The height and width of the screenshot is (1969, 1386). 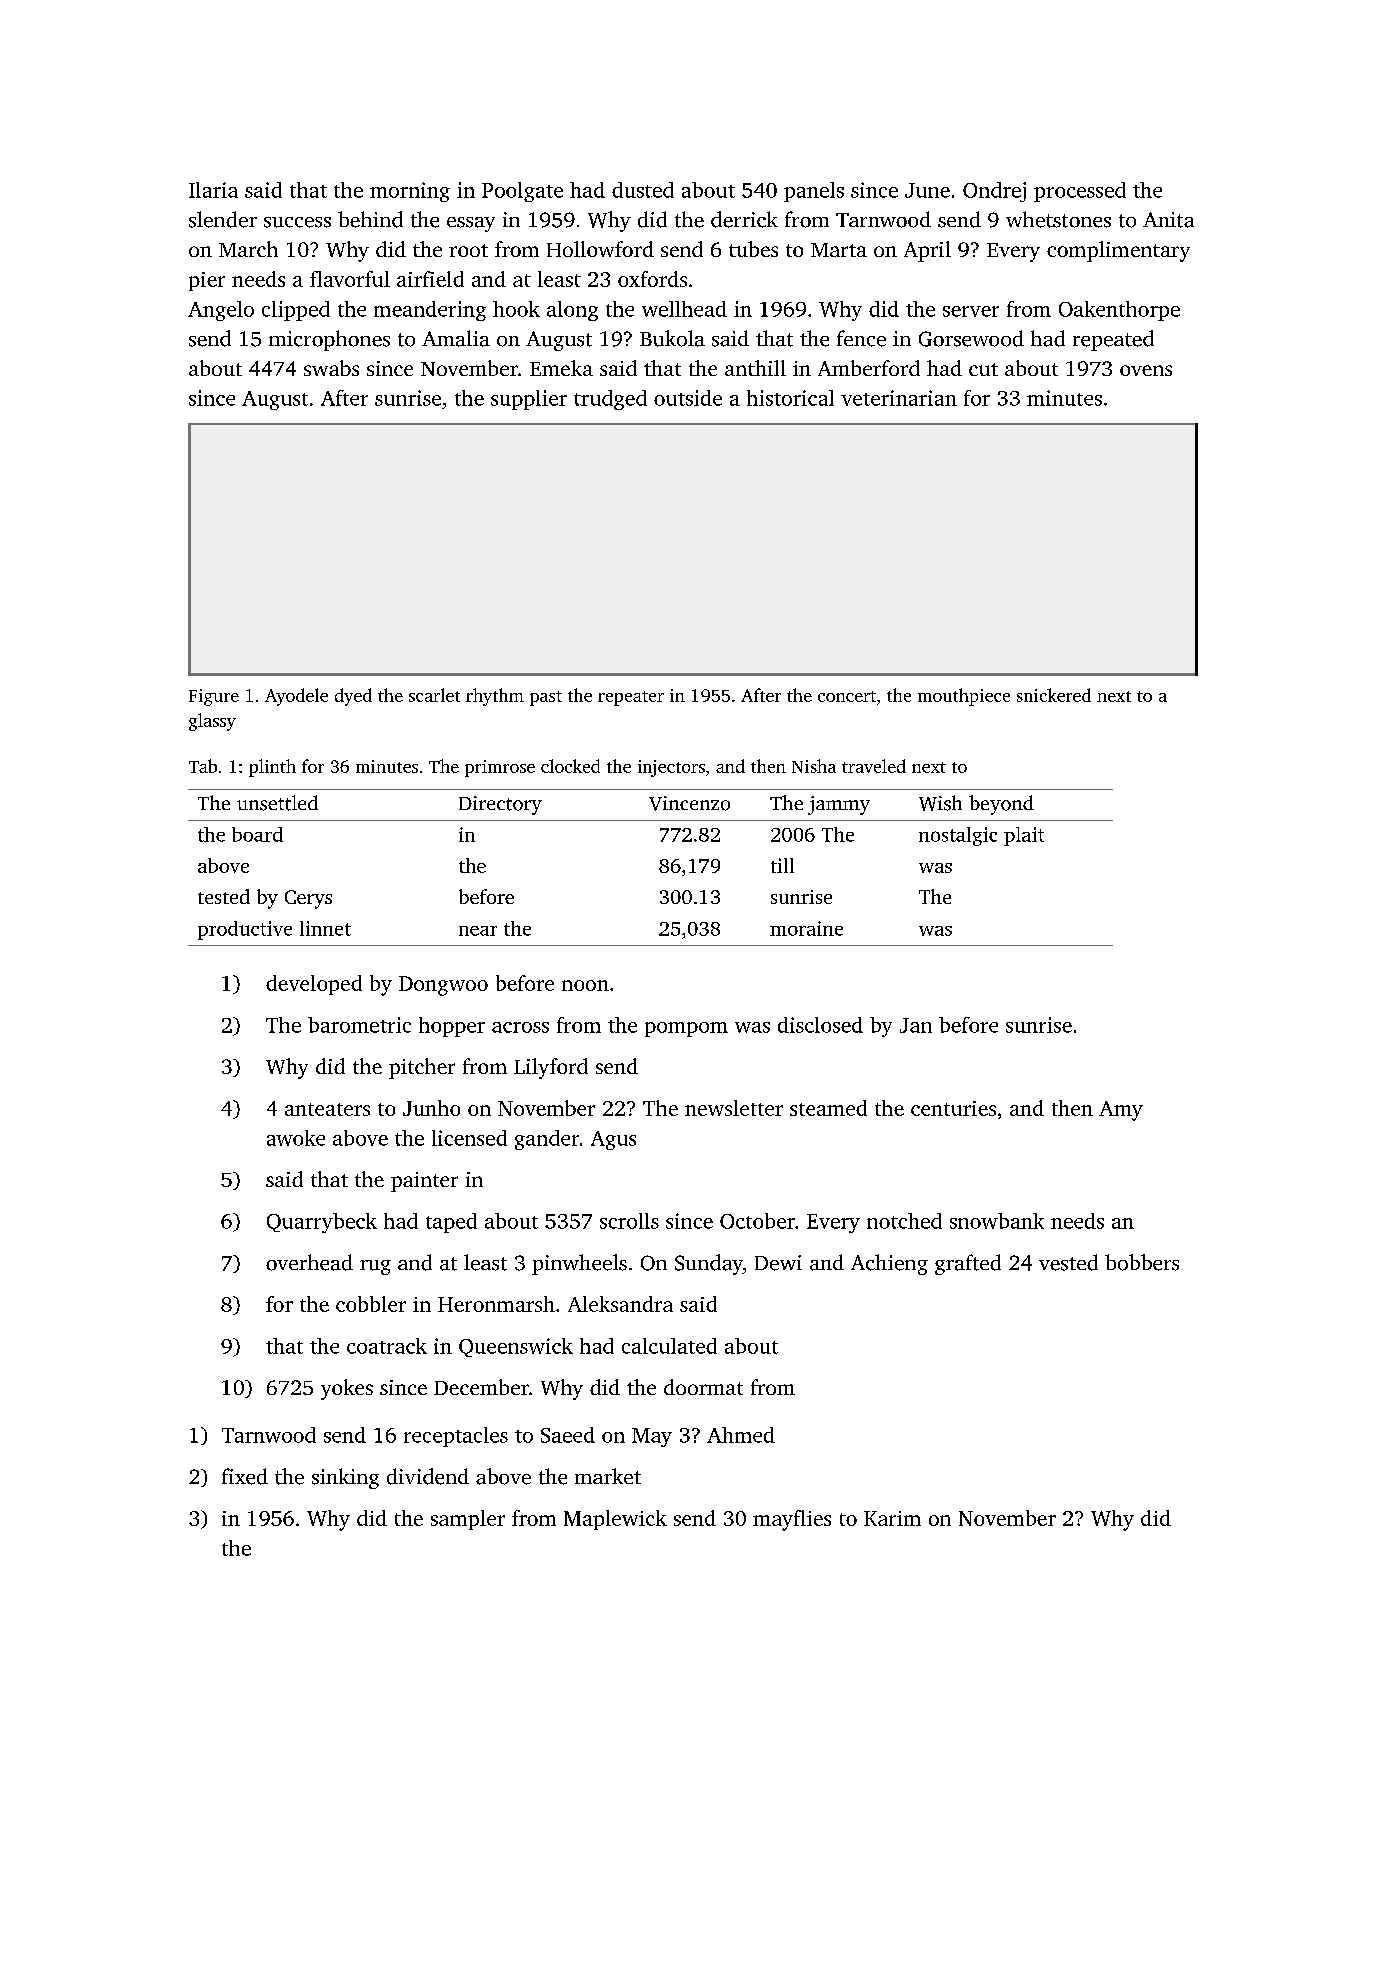 What do you see at coordinates (643, 190) in the screenshot?
I see `dusted` at bounding box center [643, 190].
